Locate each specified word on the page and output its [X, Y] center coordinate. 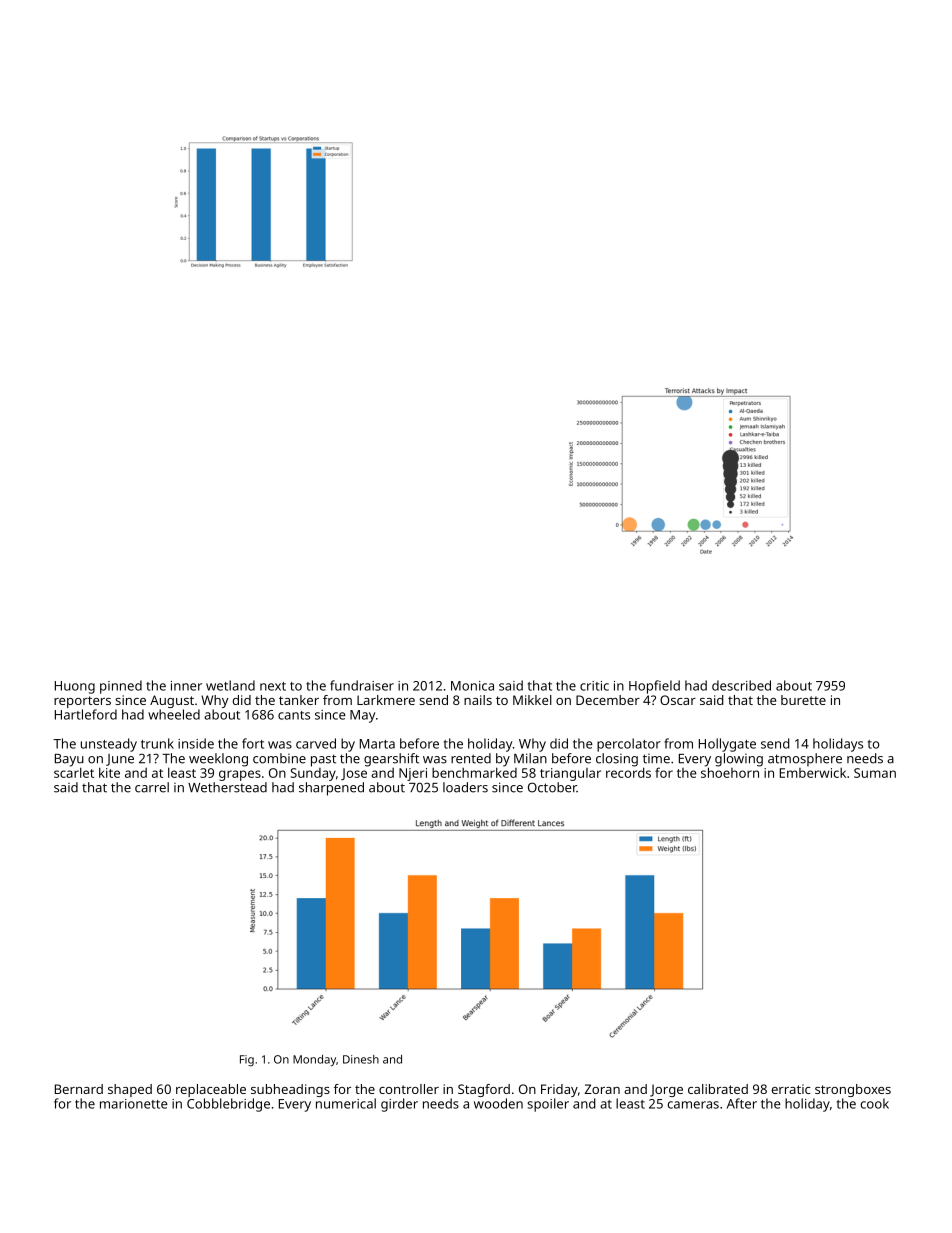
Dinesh [361, 1059]
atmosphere [805, 760]
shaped [130, 1090]
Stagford [484, 1090]
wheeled [174, 714]
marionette [134, 1104]
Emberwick [813, 773]
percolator [629, 745]
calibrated [718, 1089]
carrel [152, 787]
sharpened [331, 789]
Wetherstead [227, 787]
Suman [875, 773]
